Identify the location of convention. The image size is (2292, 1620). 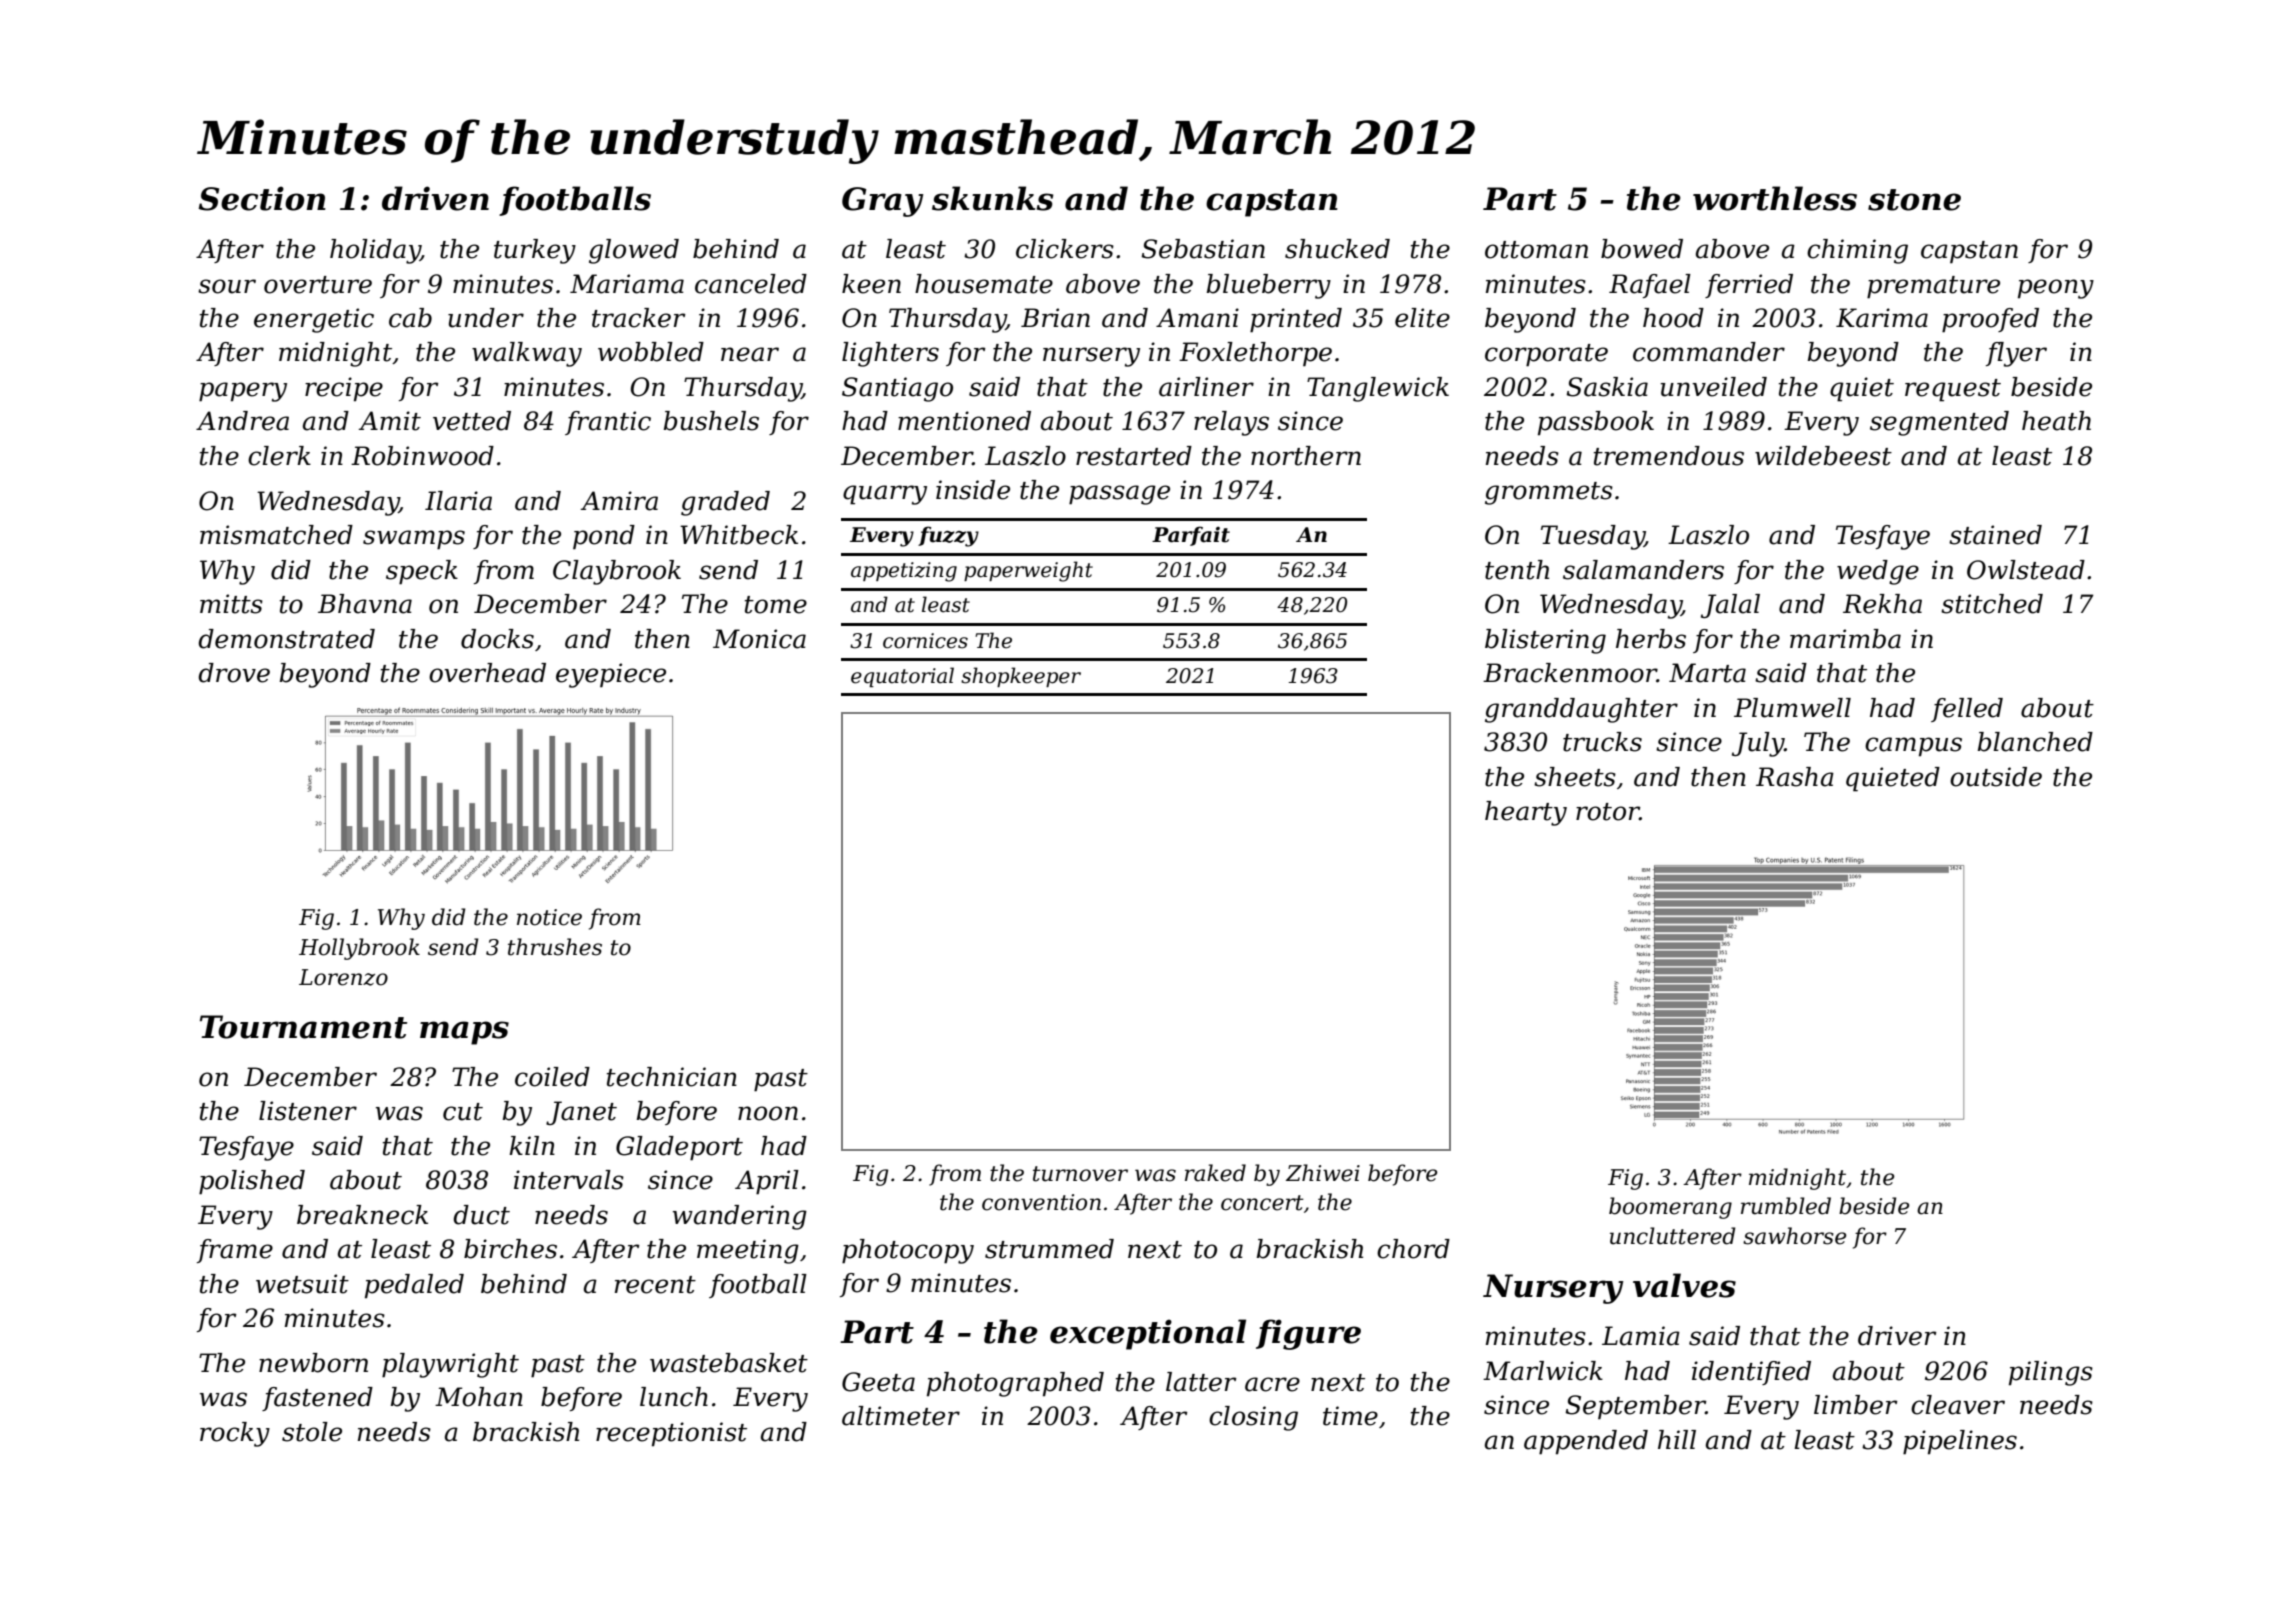
(1041, 1202).
